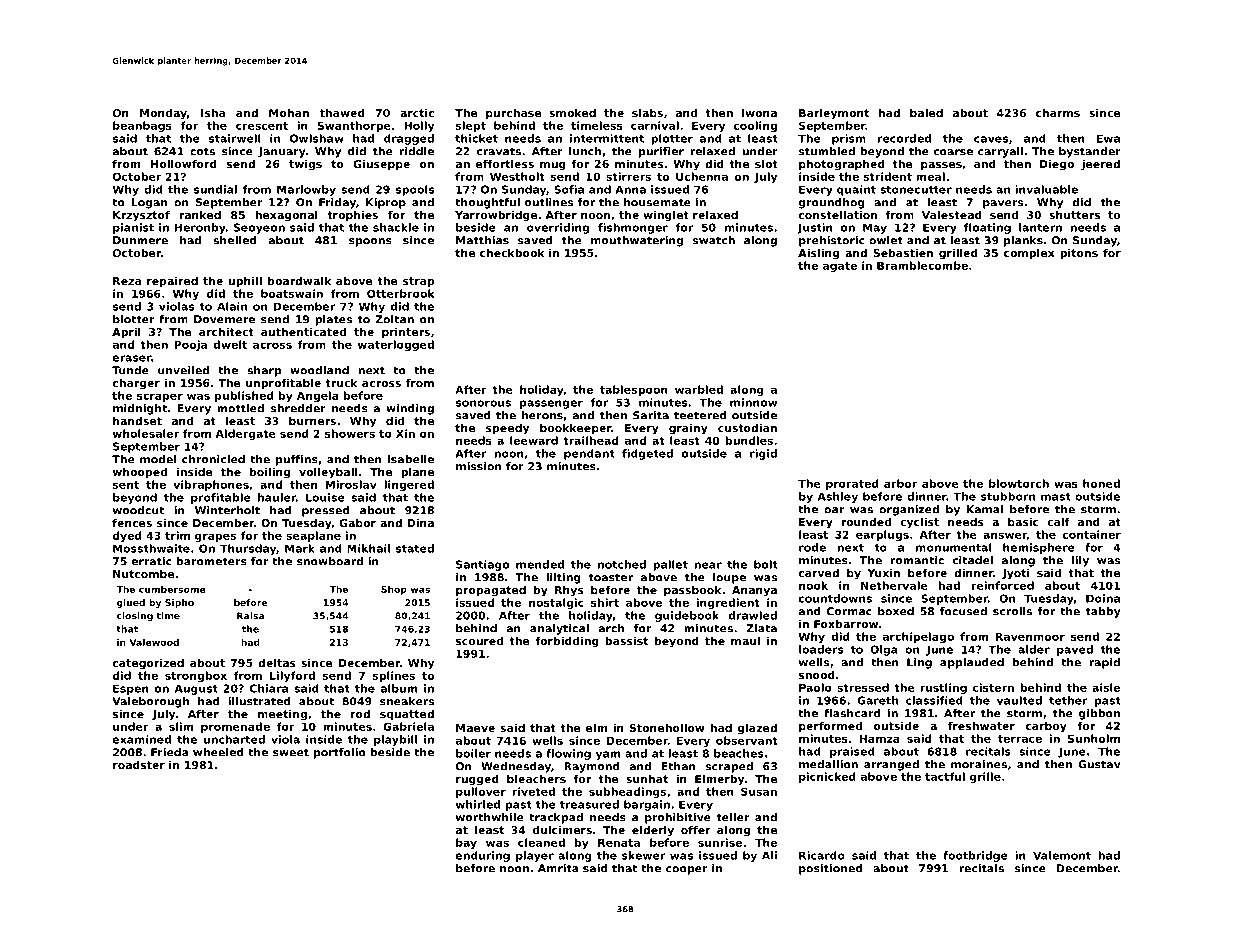 This screenshot has width=1233, height=952. What do you see at coordinates (1062, 855) in the screenshot?
I see `Valemont` at bounding box center [1062, 855].
